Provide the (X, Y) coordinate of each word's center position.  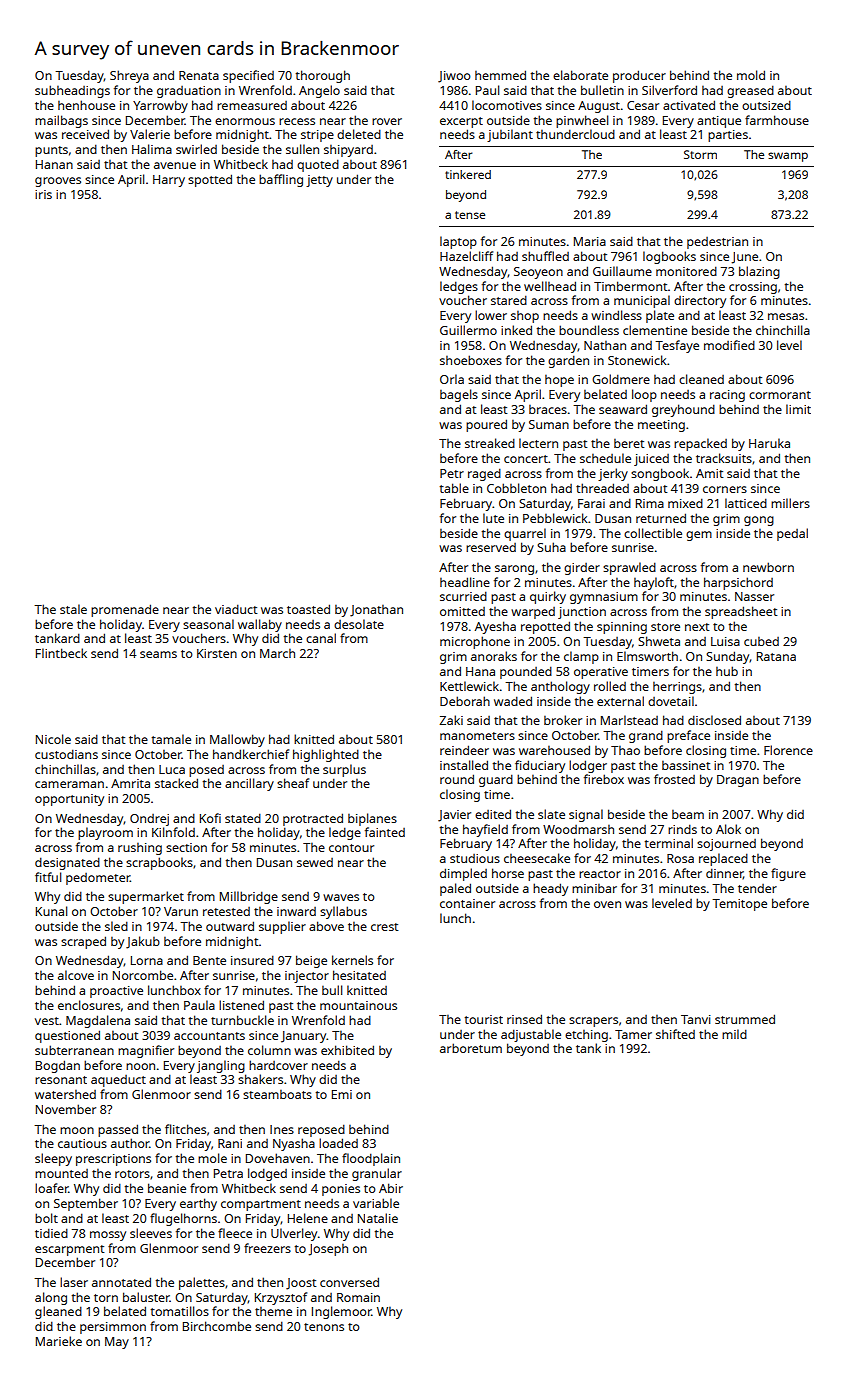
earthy (198, 1204)
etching (586, 1036)
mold (751, 75)
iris (43, 194)
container (467, 903)
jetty (319, 181)
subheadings (72, 91)
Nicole (53, 739)
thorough (322, 76)
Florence (788, 750)
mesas (786, 316)
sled (116, 926)
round (457, 779)
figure (788, 874)
